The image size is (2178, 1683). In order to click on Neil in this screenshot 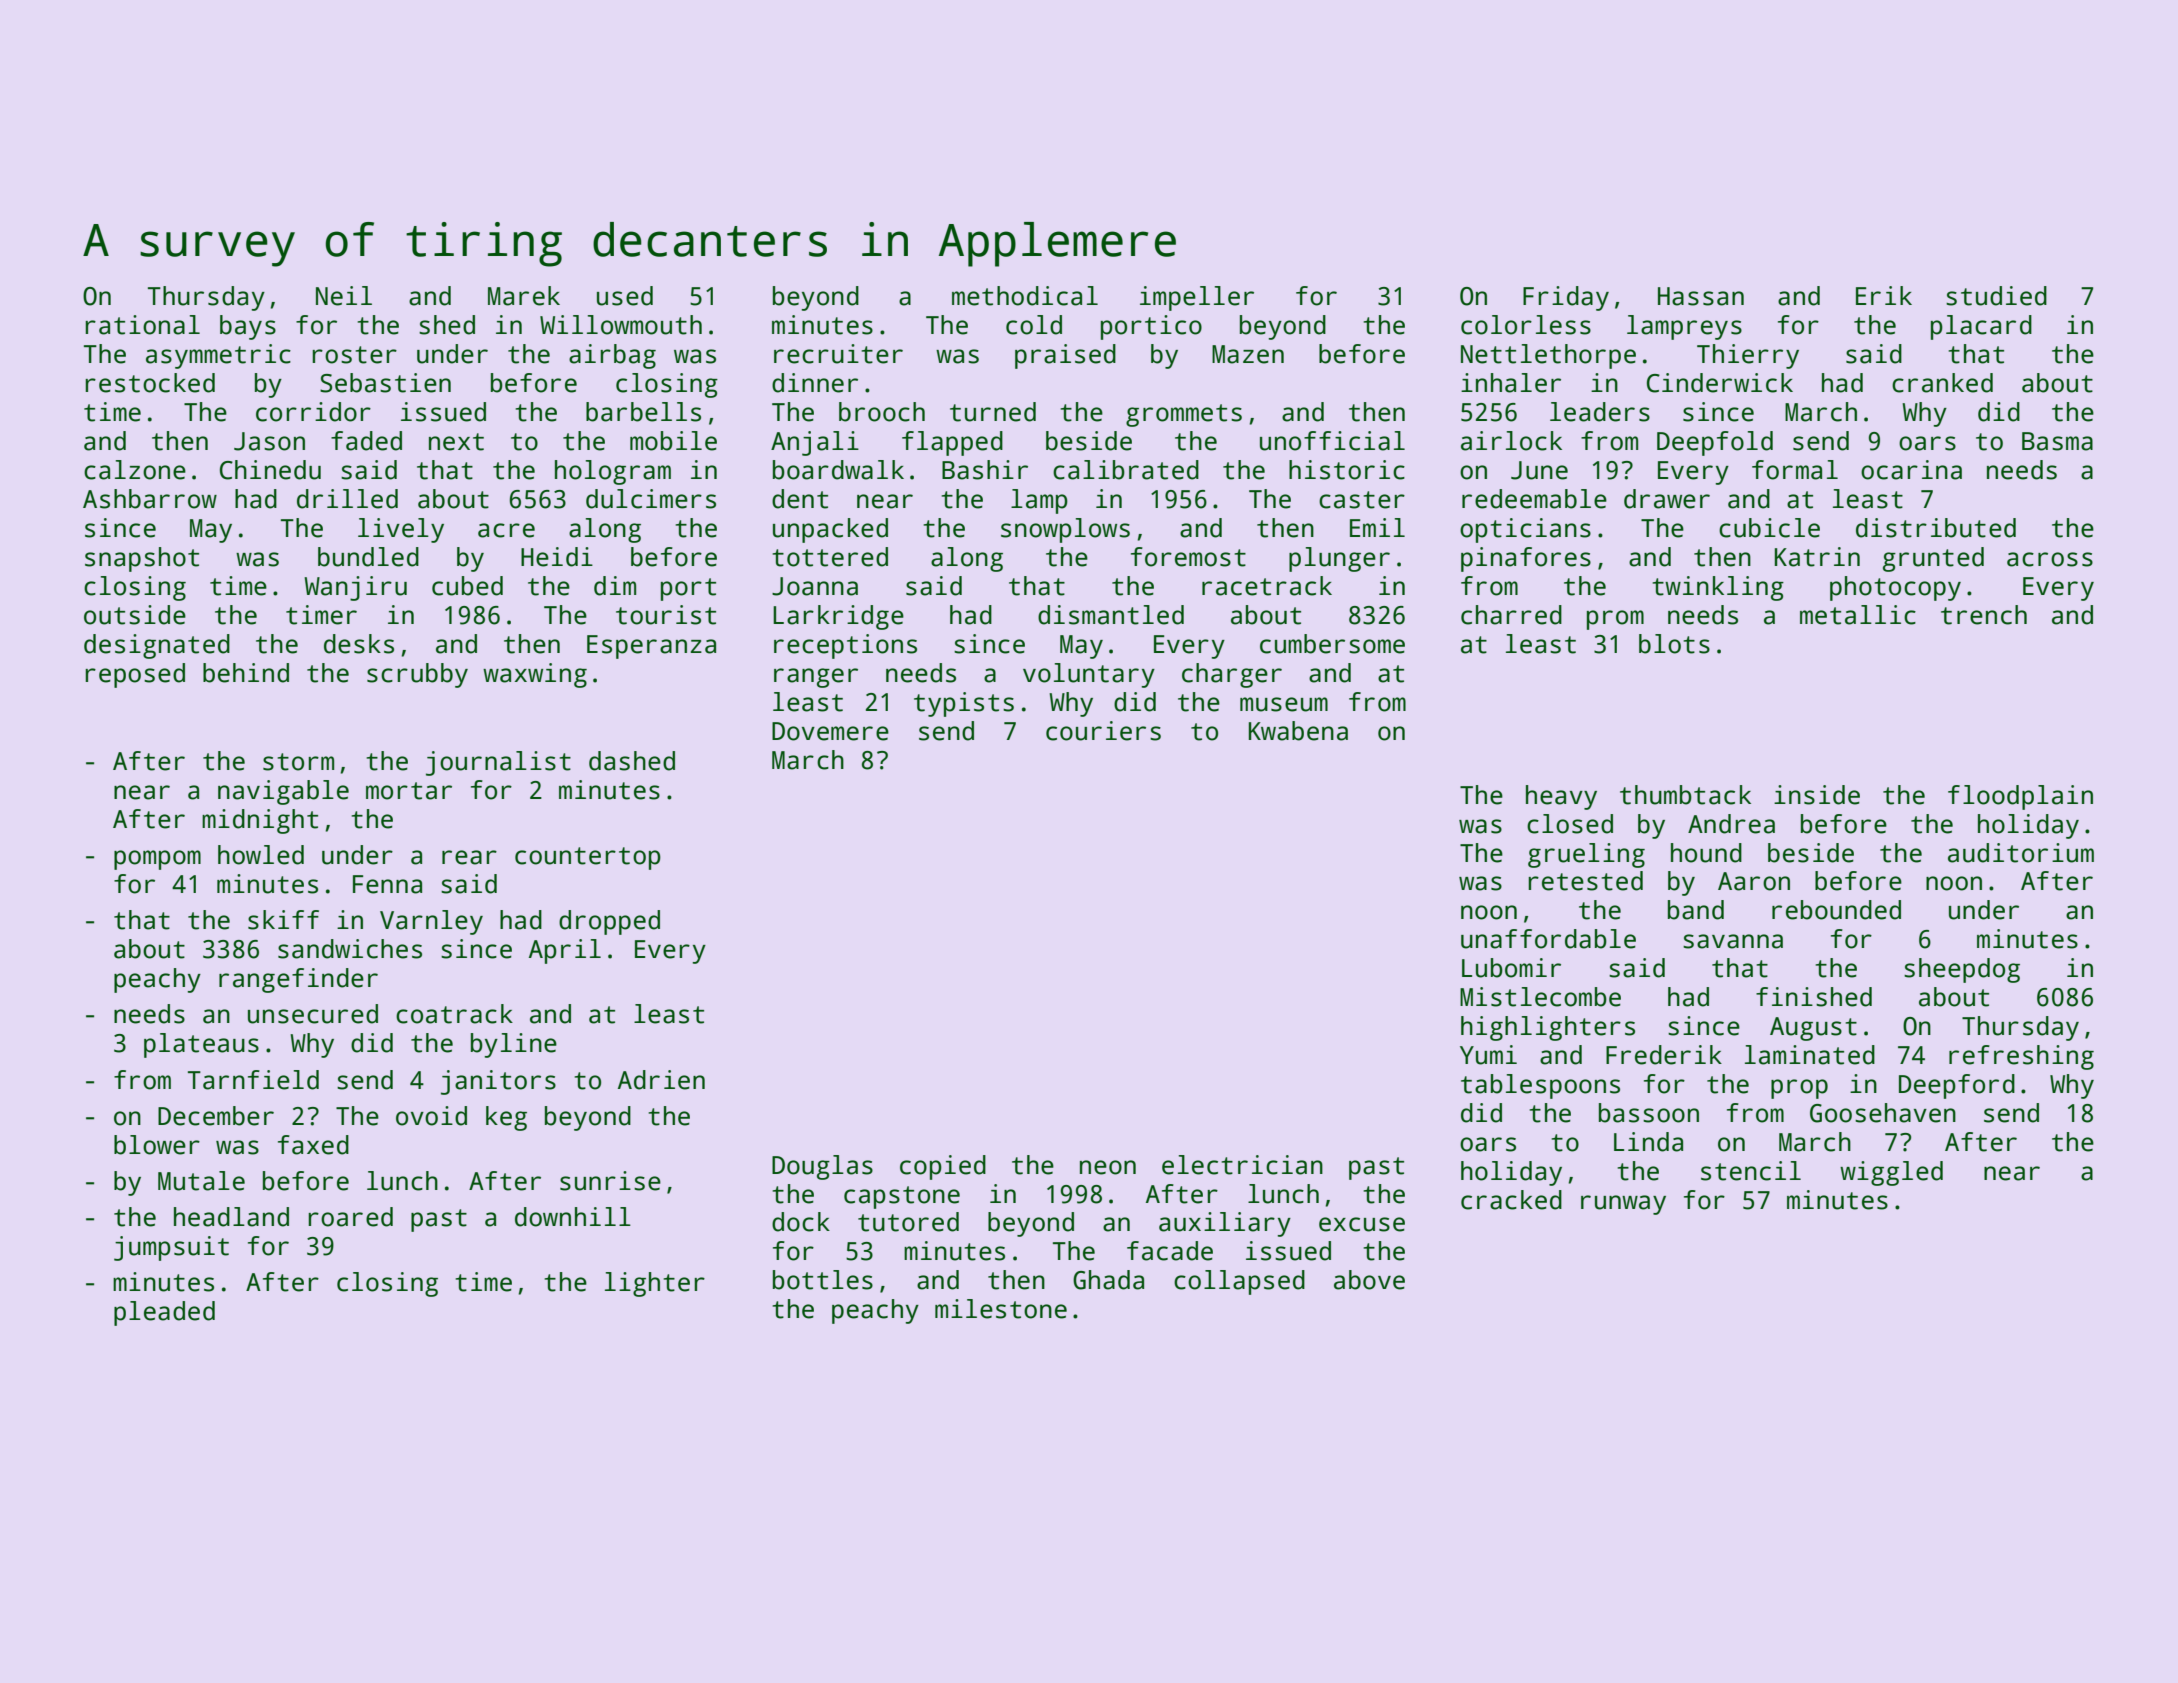, I will do `click(344, 296)`.
